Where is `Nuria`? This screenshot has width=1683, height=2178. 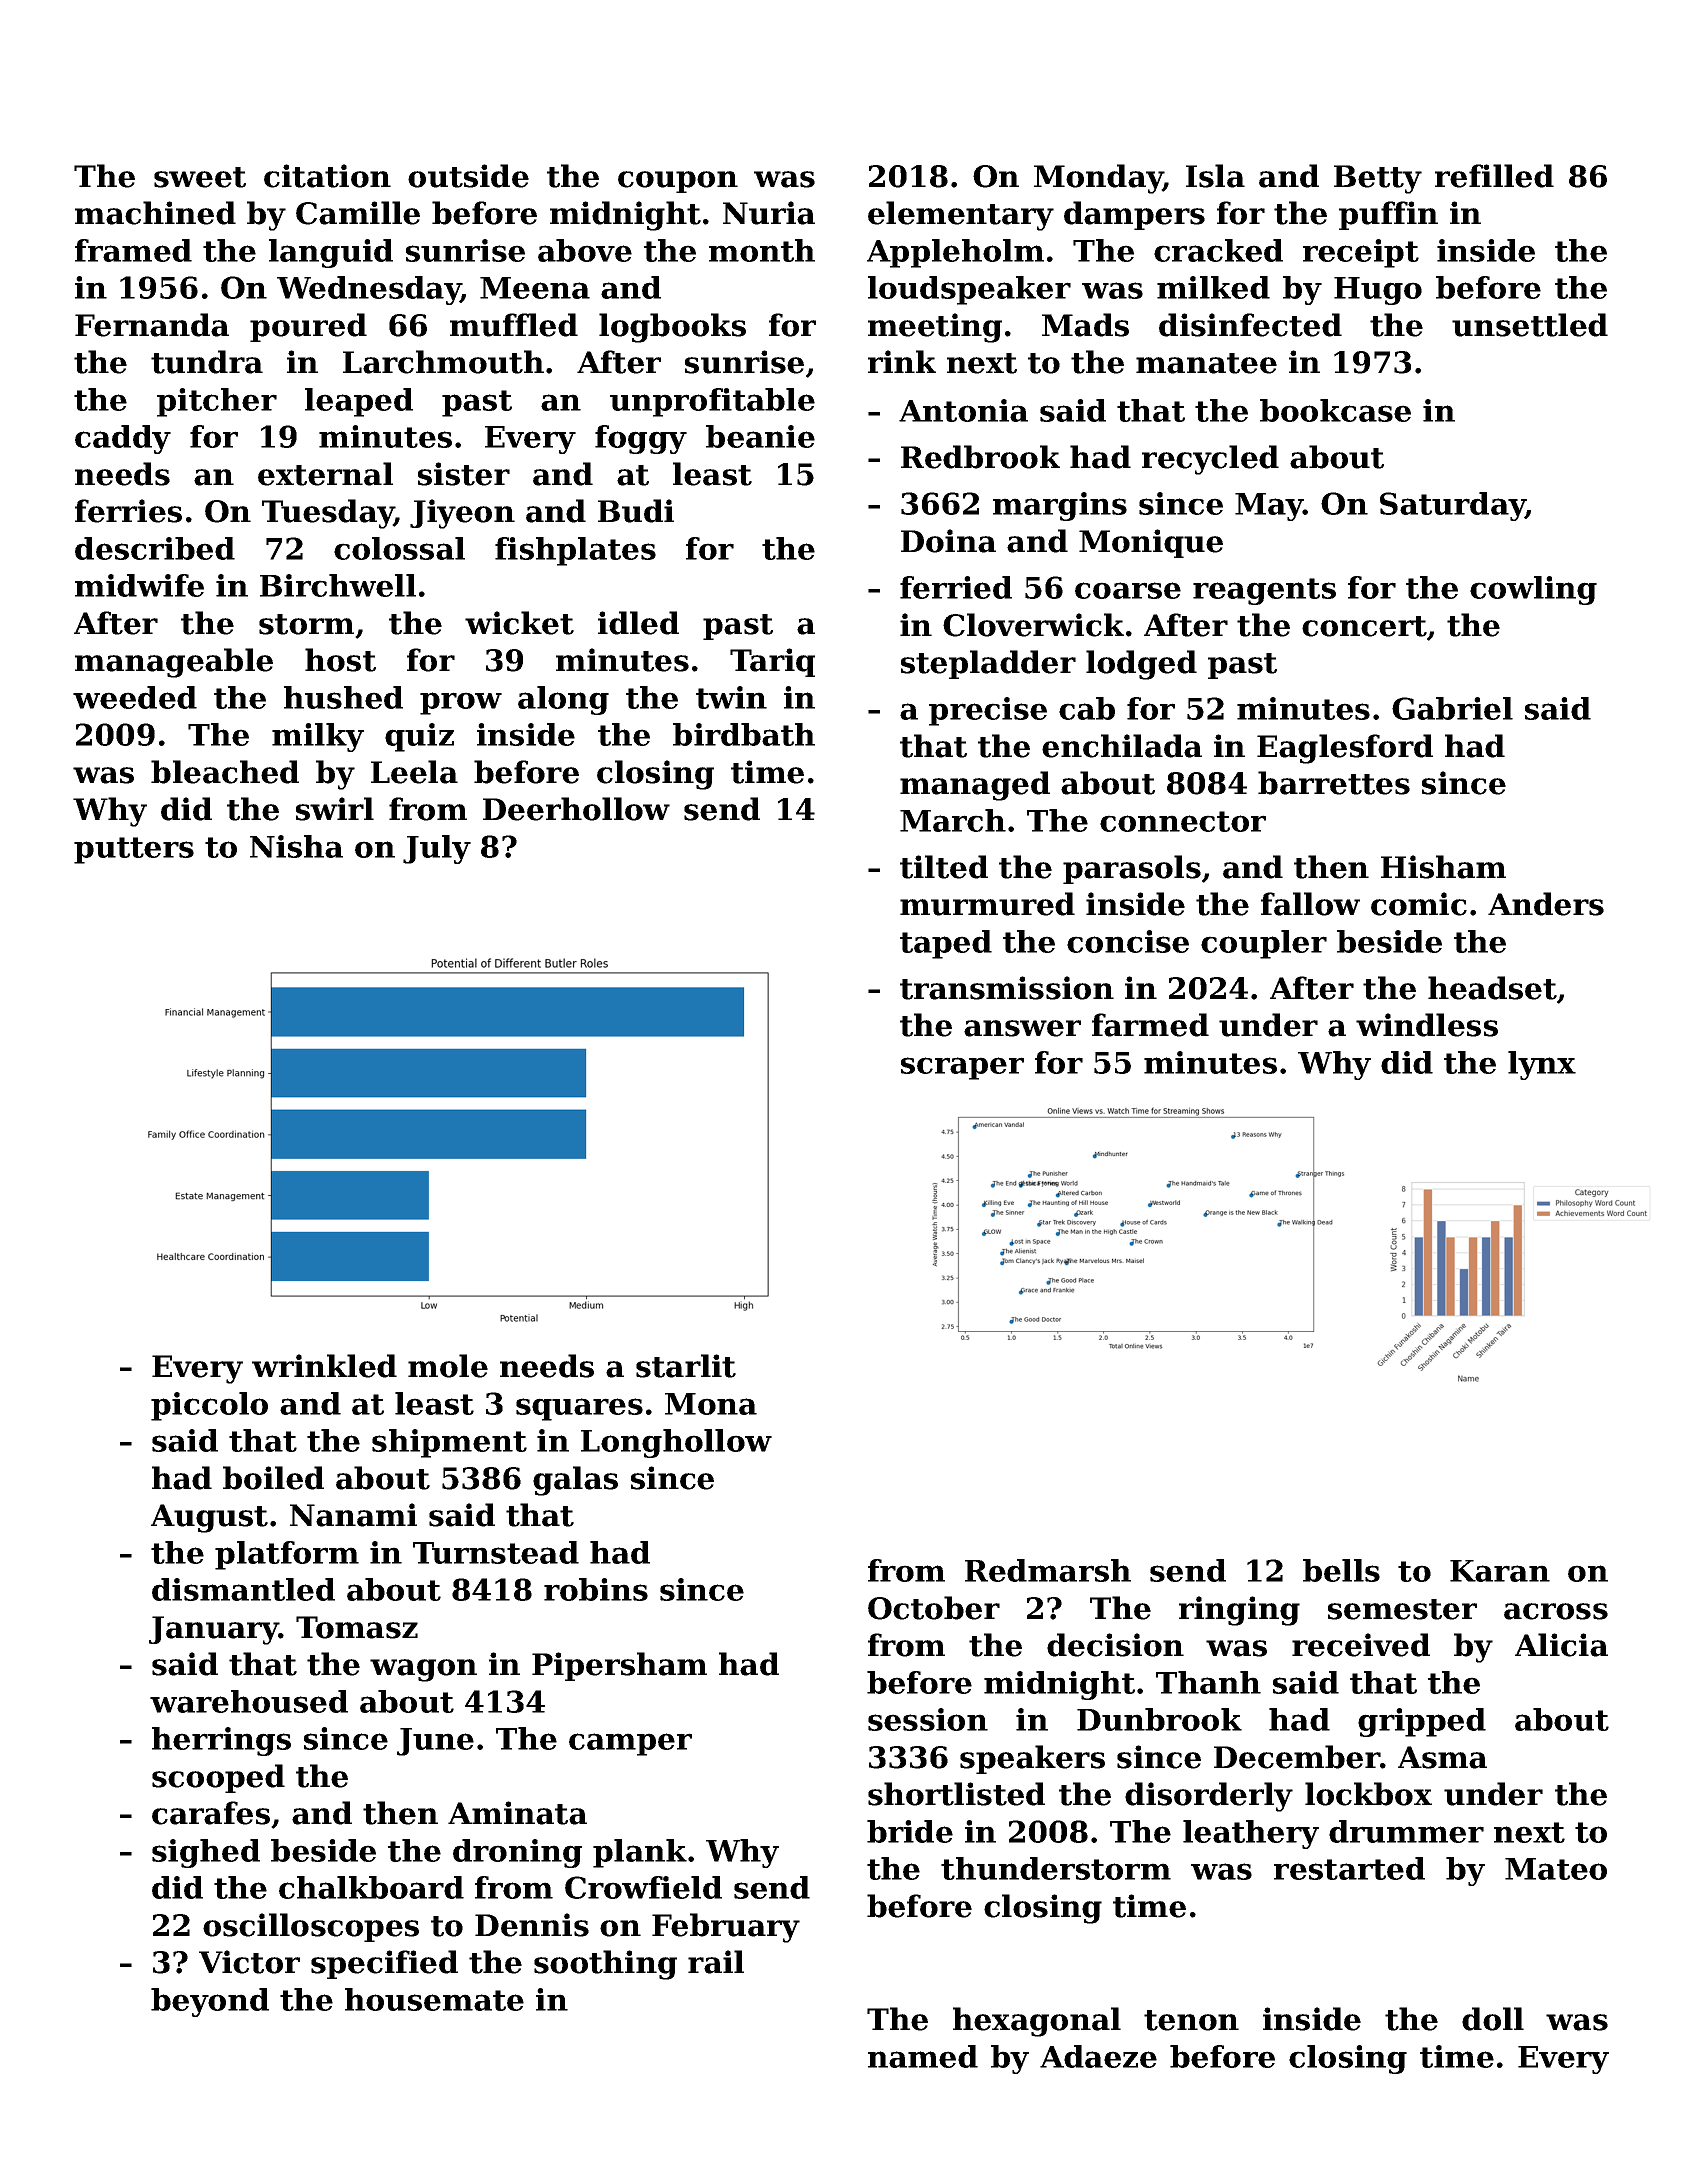
Nuria is located at coordinates (769, 213).
